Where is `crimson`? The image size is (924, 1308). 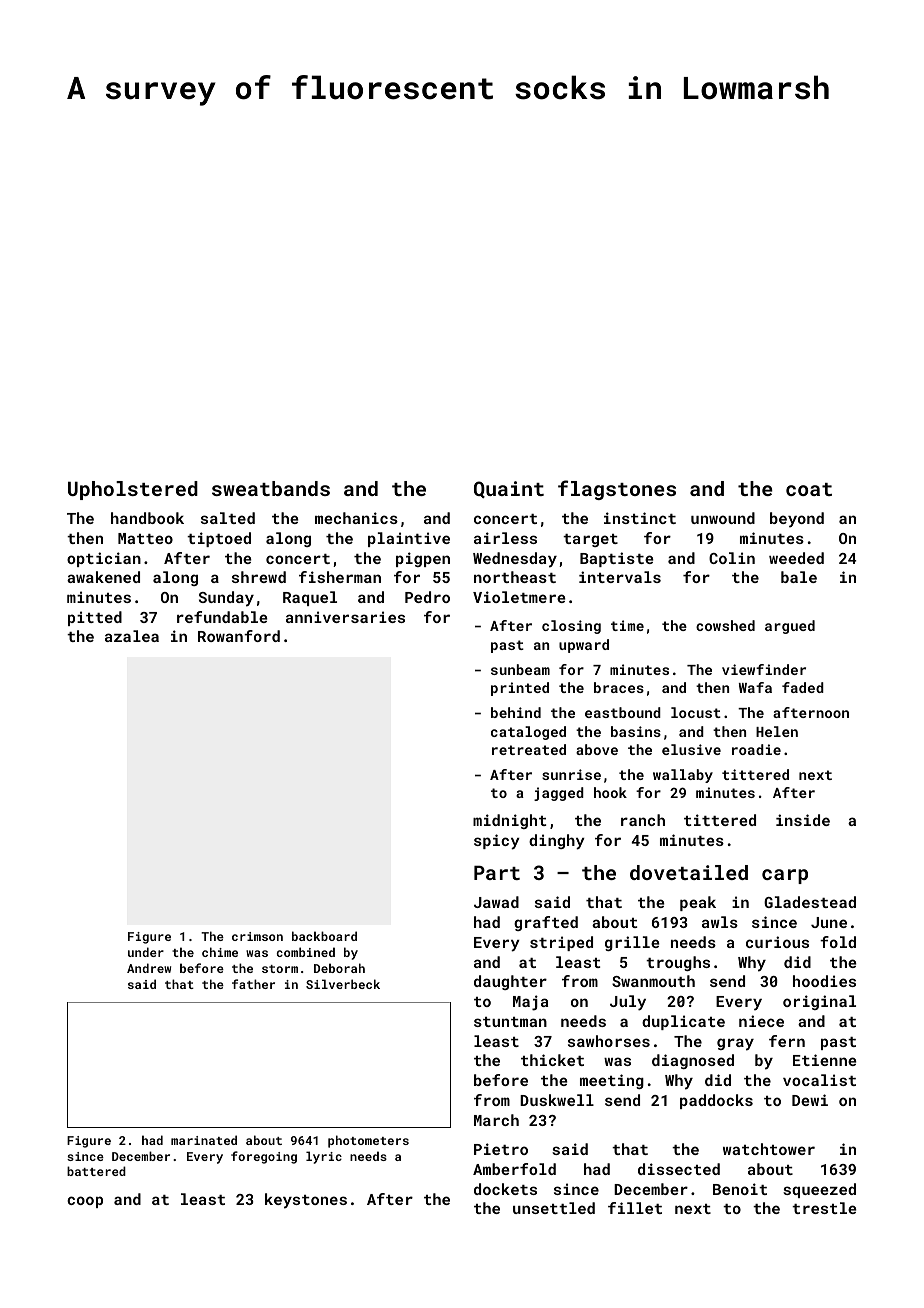 crimson is located at coordinates (257, 936).
